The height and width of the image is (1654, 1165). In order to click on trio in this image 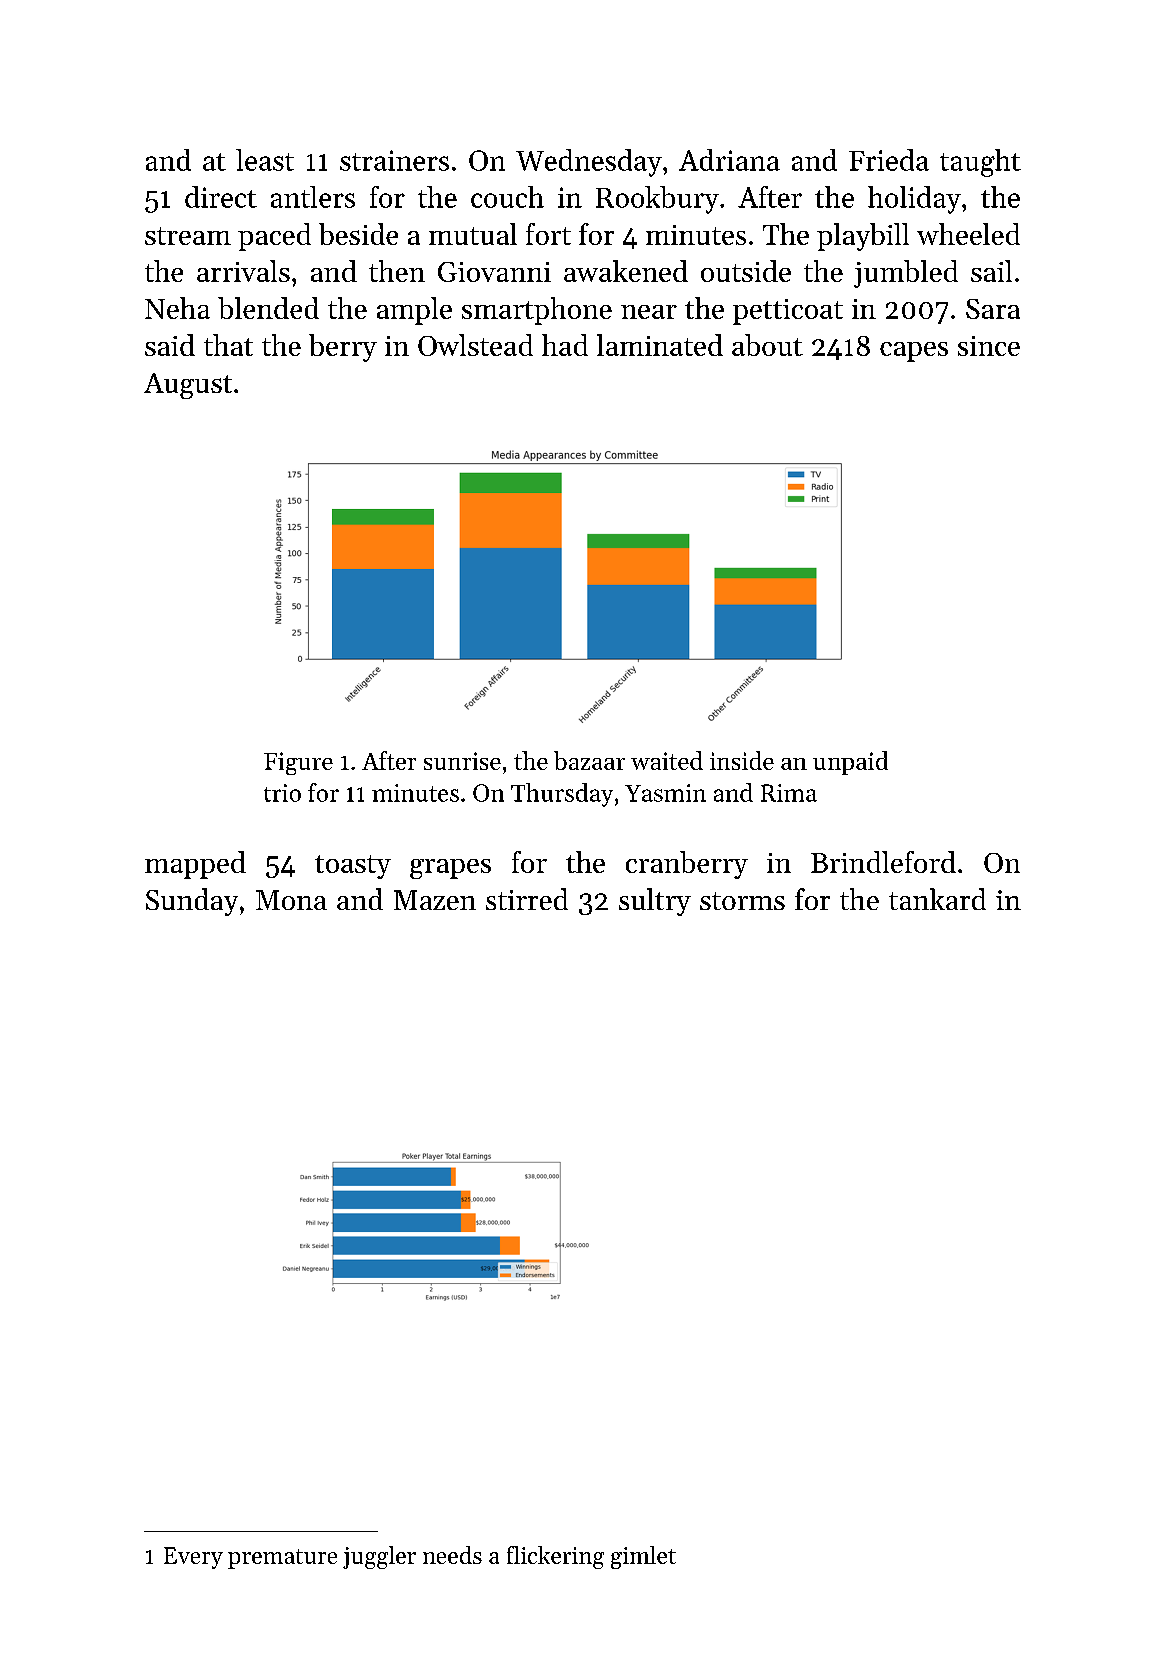, I will do `click(282, 793)`.
